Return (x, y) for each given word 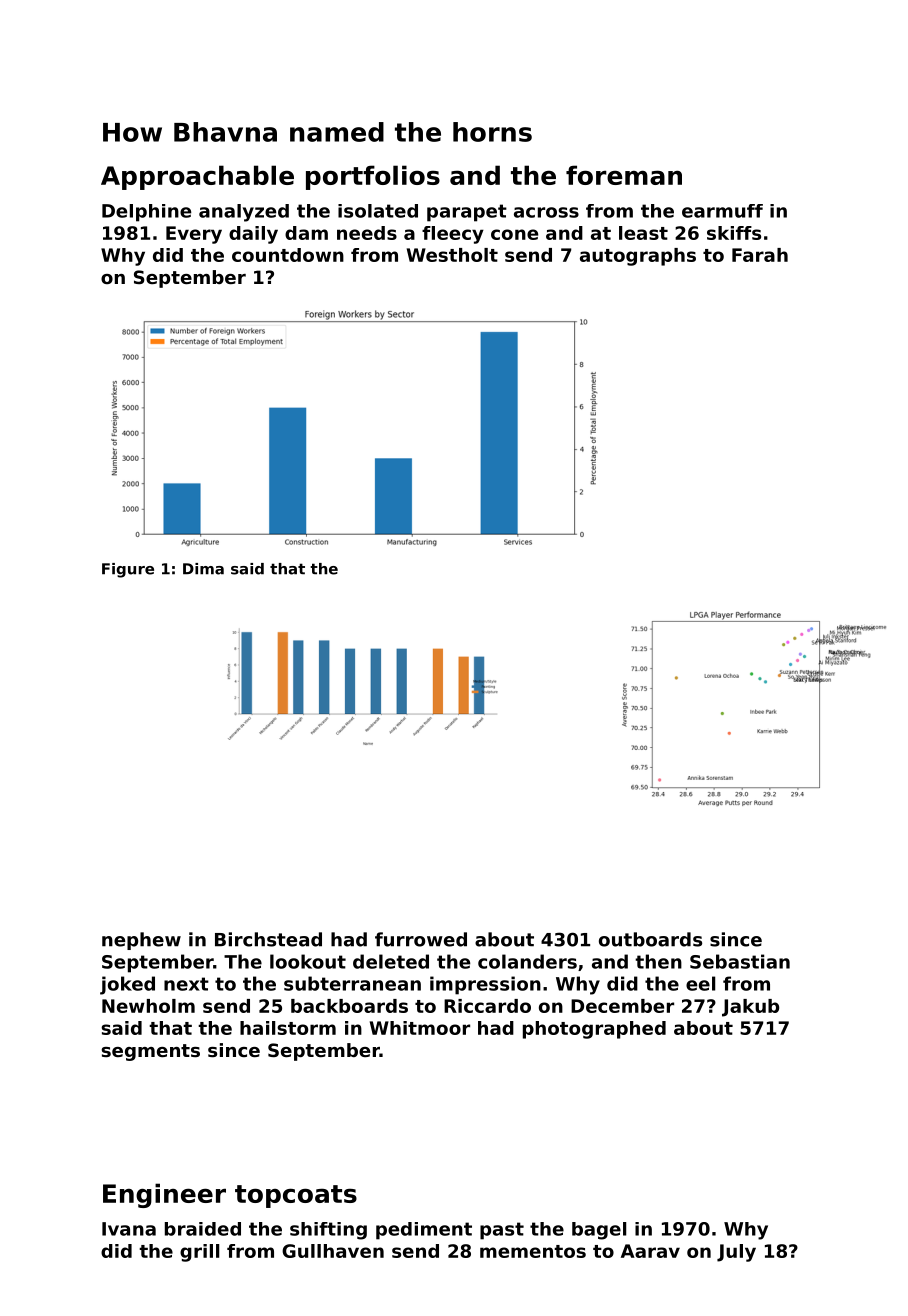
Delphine (146, 213)
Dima (203, 569)
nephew (141, 941)
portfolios (373, 177)
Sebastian (740, 961)
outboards (650, 939)
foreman (624, 175)
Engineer (164, 1195)
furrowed (421, 939)
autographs (638, 257)
